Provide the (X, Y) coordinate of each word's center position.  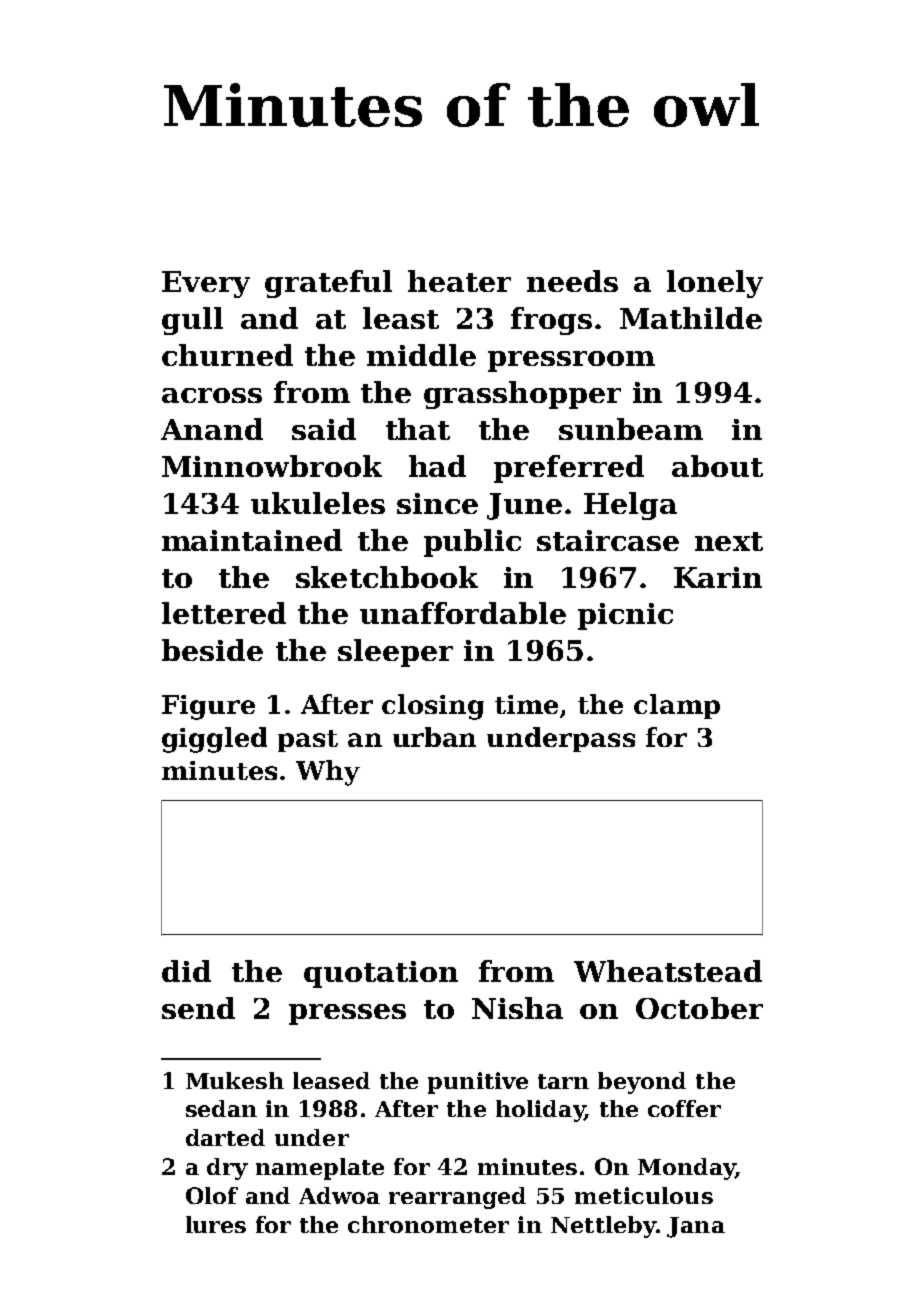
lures (216, 1224)
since (437, 503)
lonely (715, 284)
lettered (224, 613)
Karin (718, 577)
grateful (328, 284)
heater (459, 281)
